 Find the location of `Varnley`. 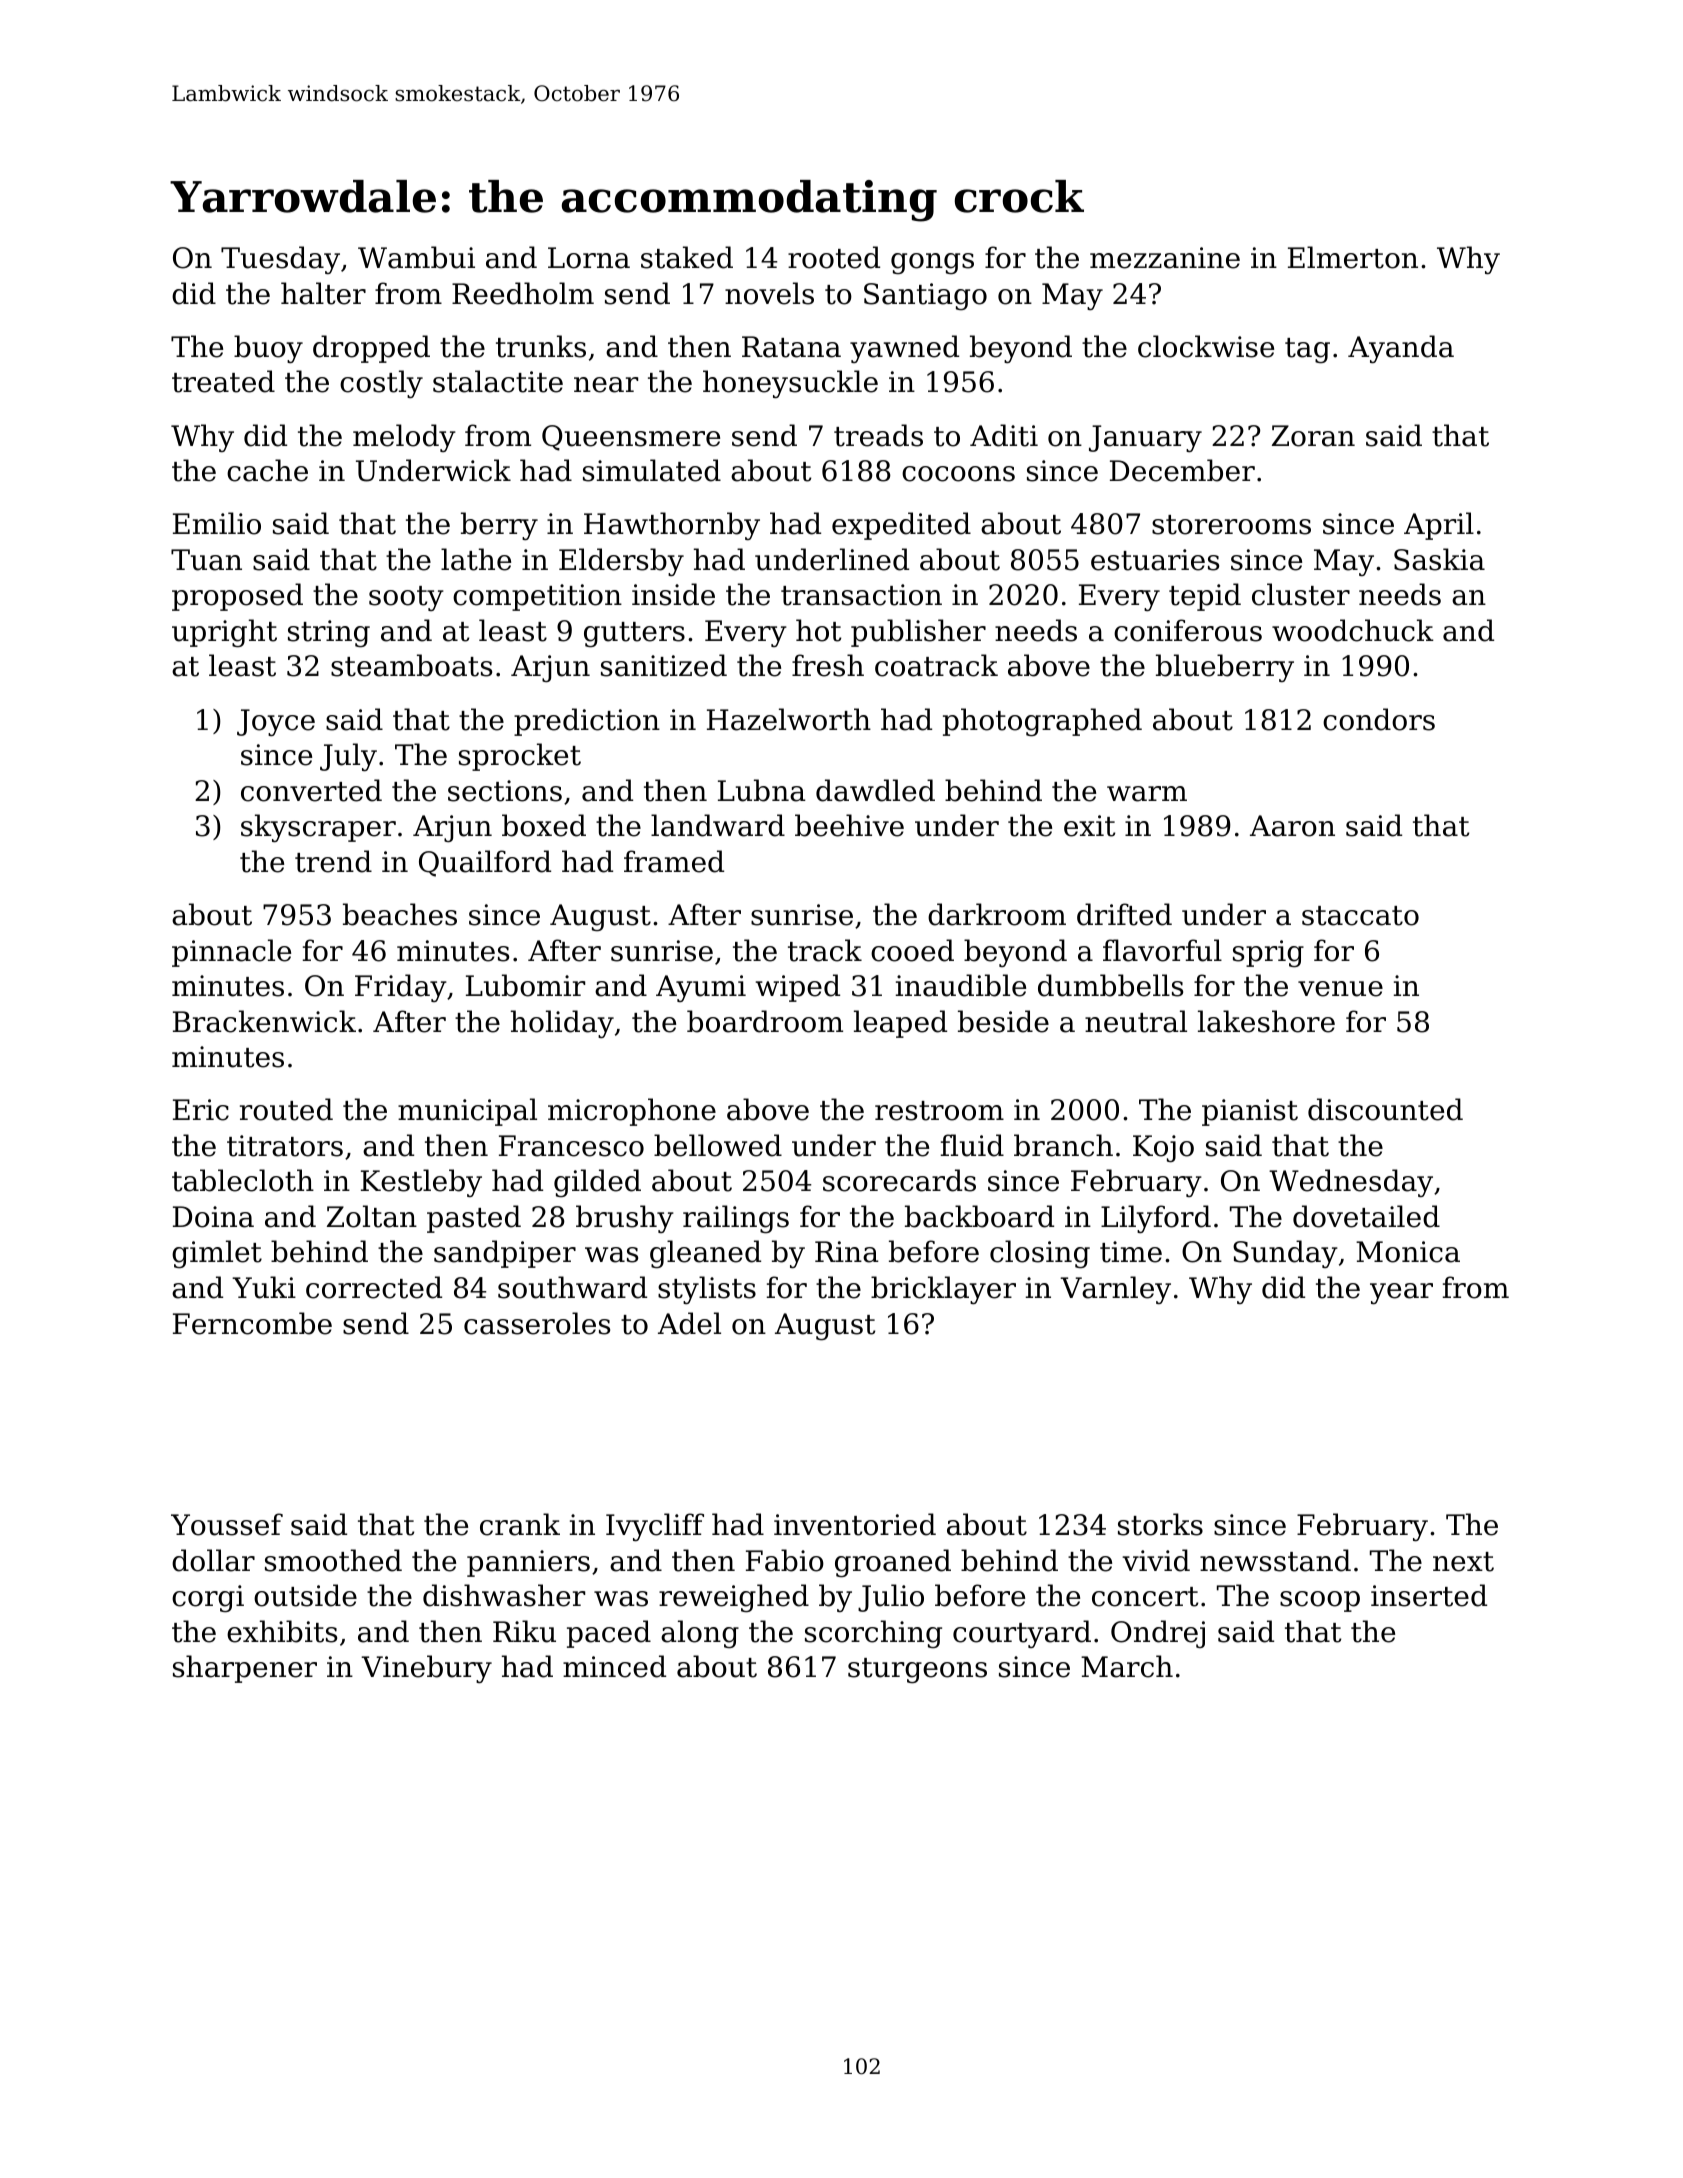

Varnley is located at coordinates (1115, 1290).
